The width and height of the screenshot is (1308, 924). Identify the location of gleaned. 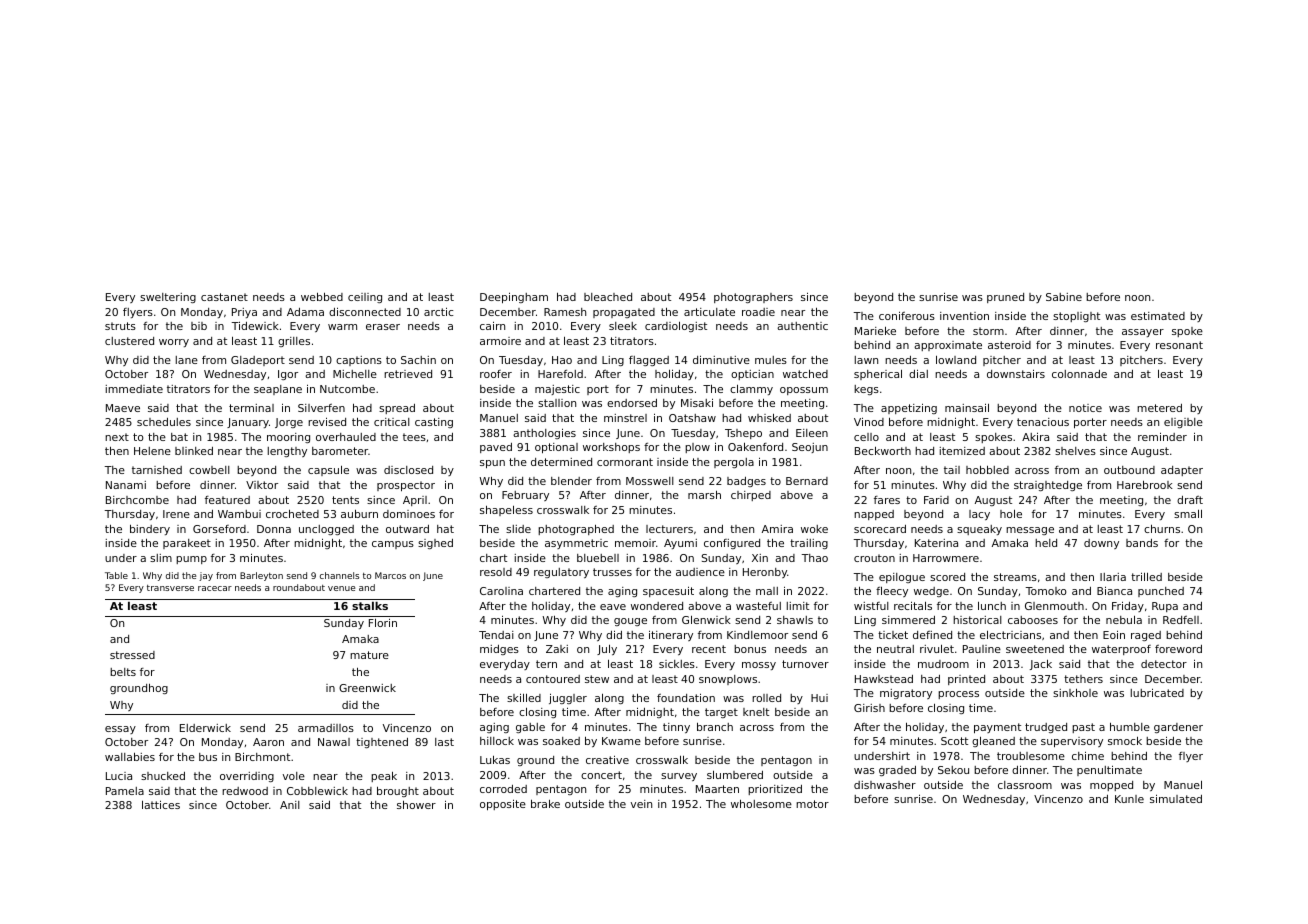
(993, 742).
